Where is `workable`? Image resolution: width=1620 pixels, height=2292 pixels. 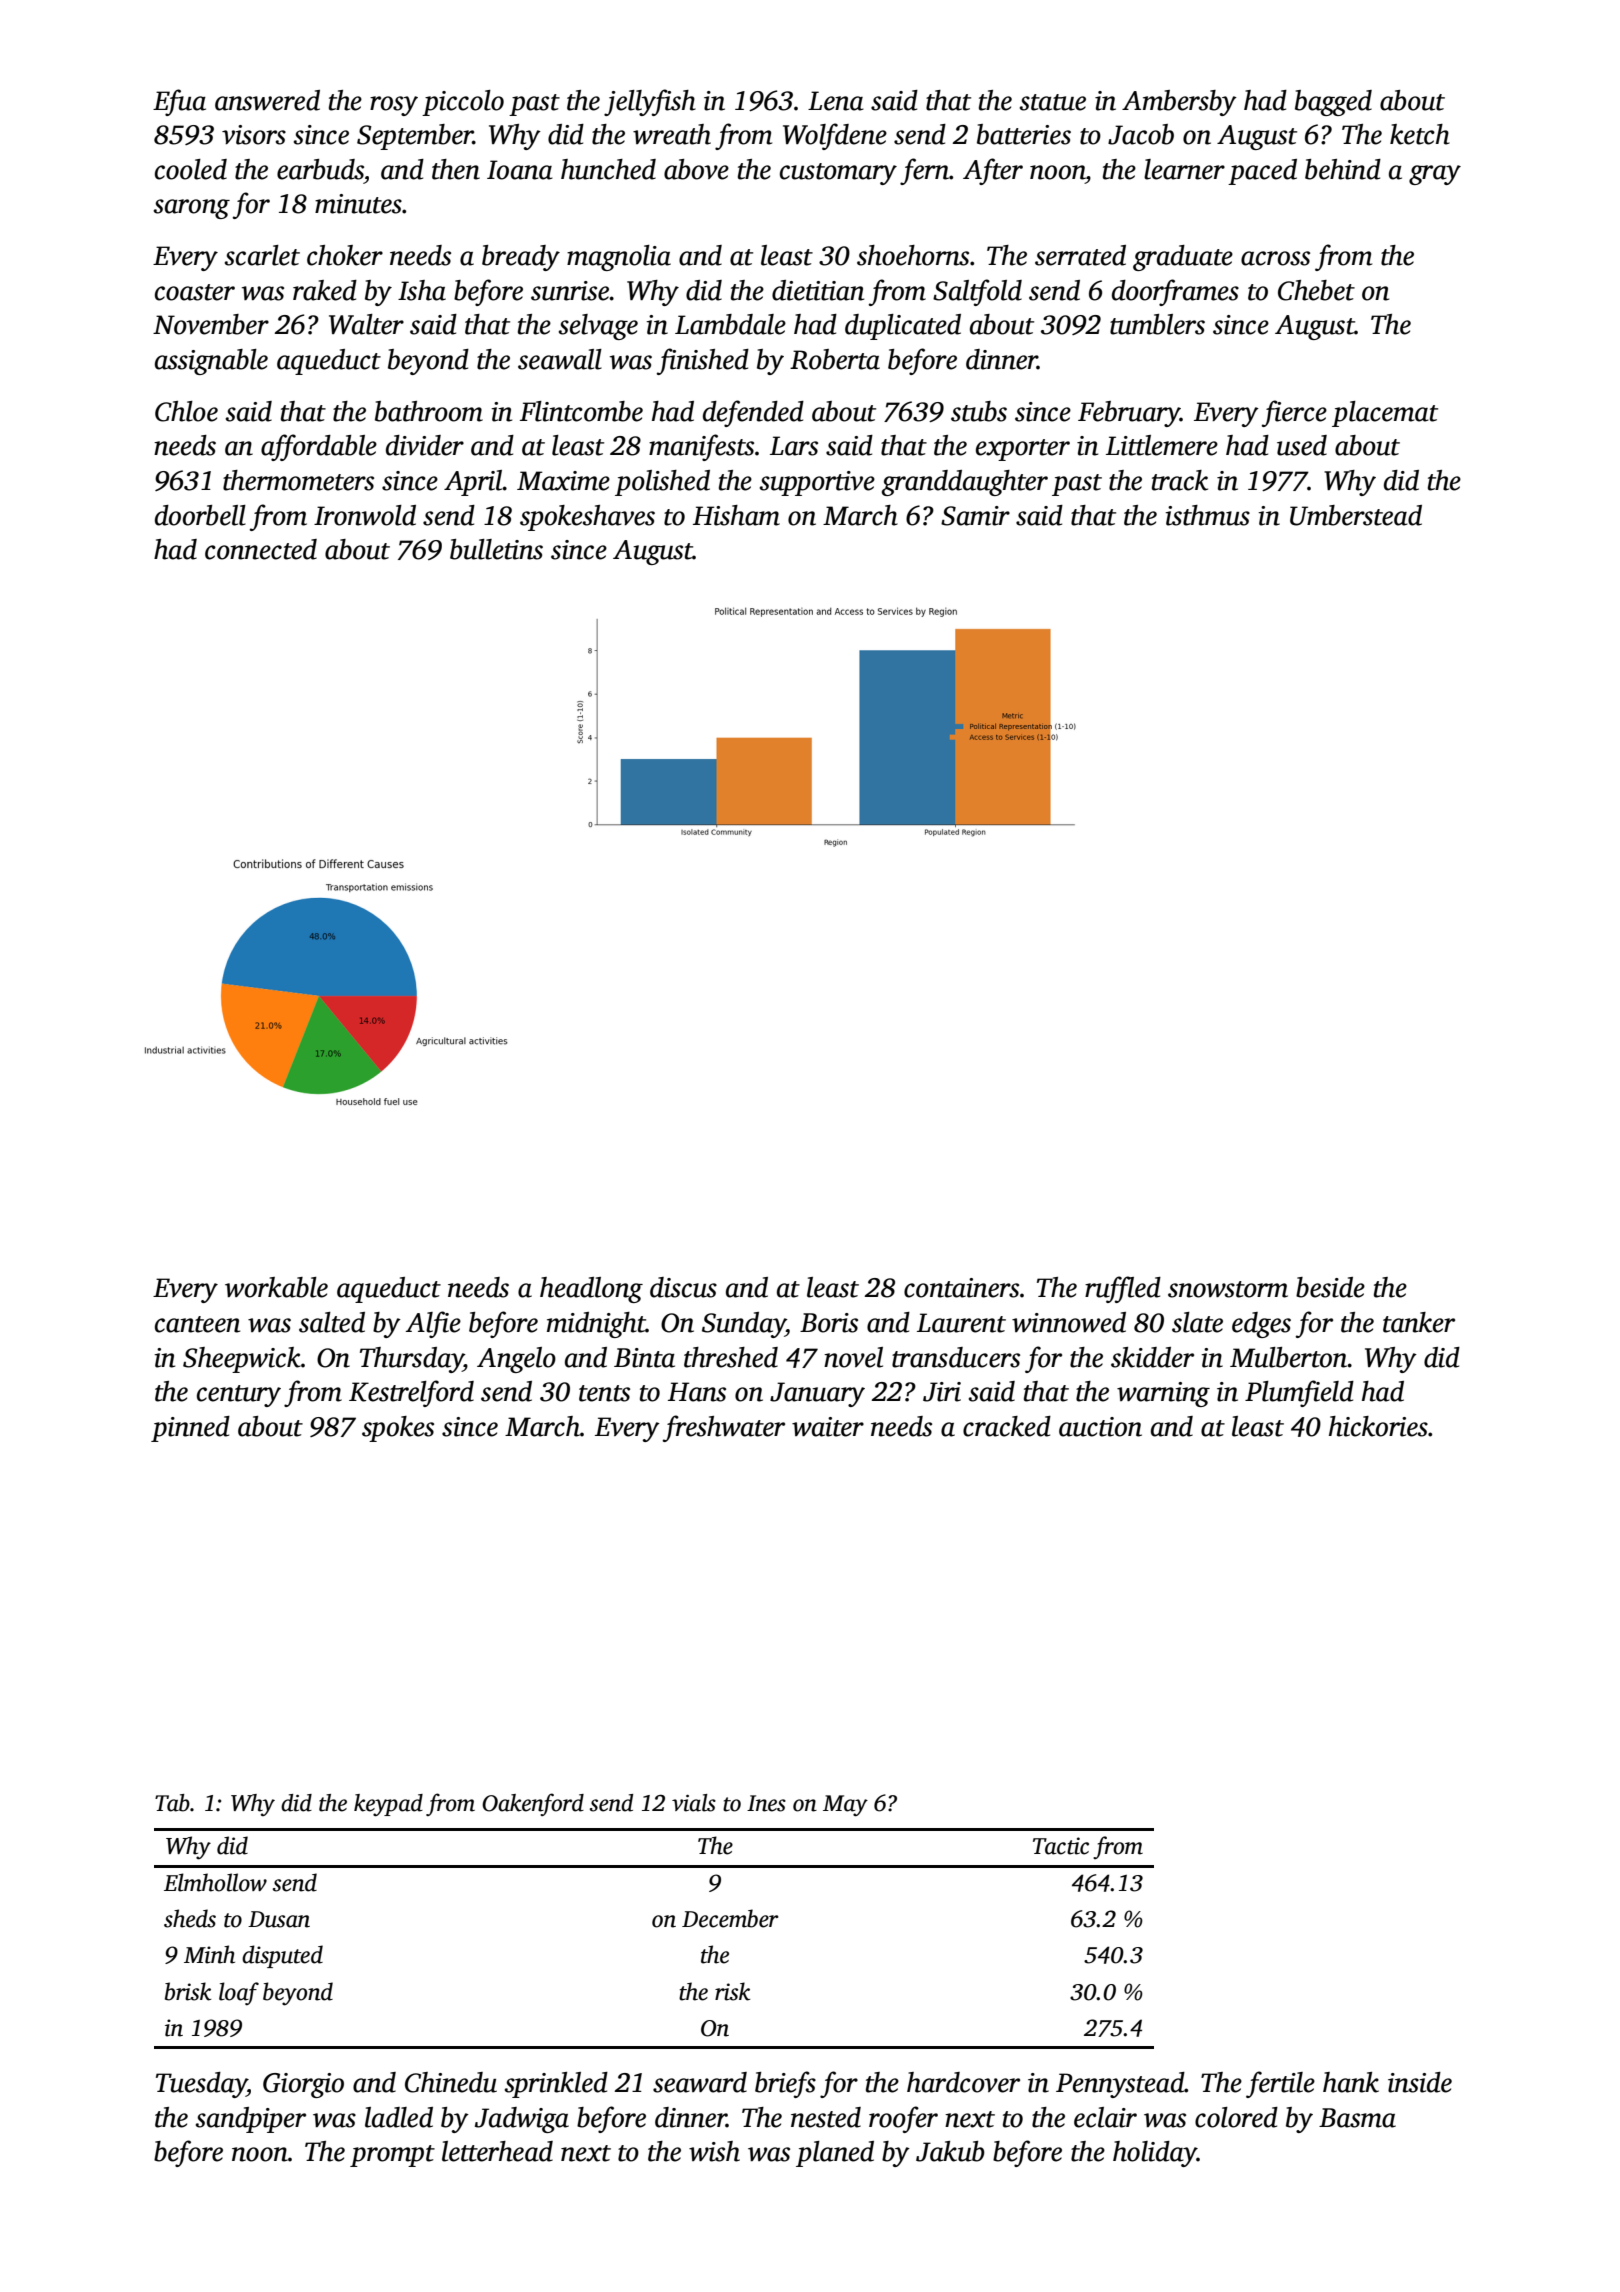 workable is located at coordinates (276, 1287).
